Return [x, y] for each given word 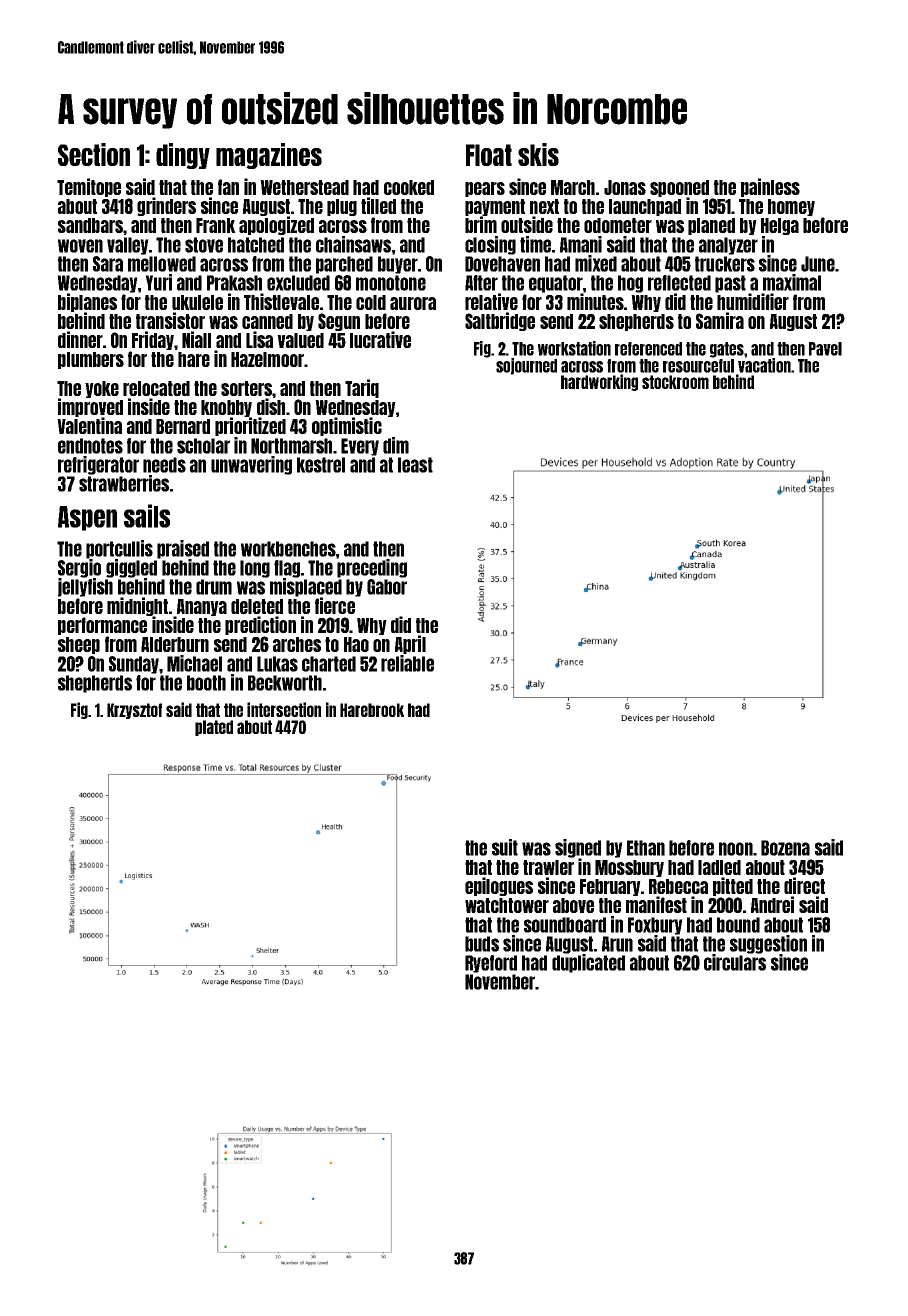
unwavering [251, 465]
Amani [581, 244]
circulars [735, 962]
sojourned [526, 366]
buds [482, 944]
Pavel [825, 349]
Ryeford [491, 964]
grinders [166, 206]
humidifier [753, 301]
